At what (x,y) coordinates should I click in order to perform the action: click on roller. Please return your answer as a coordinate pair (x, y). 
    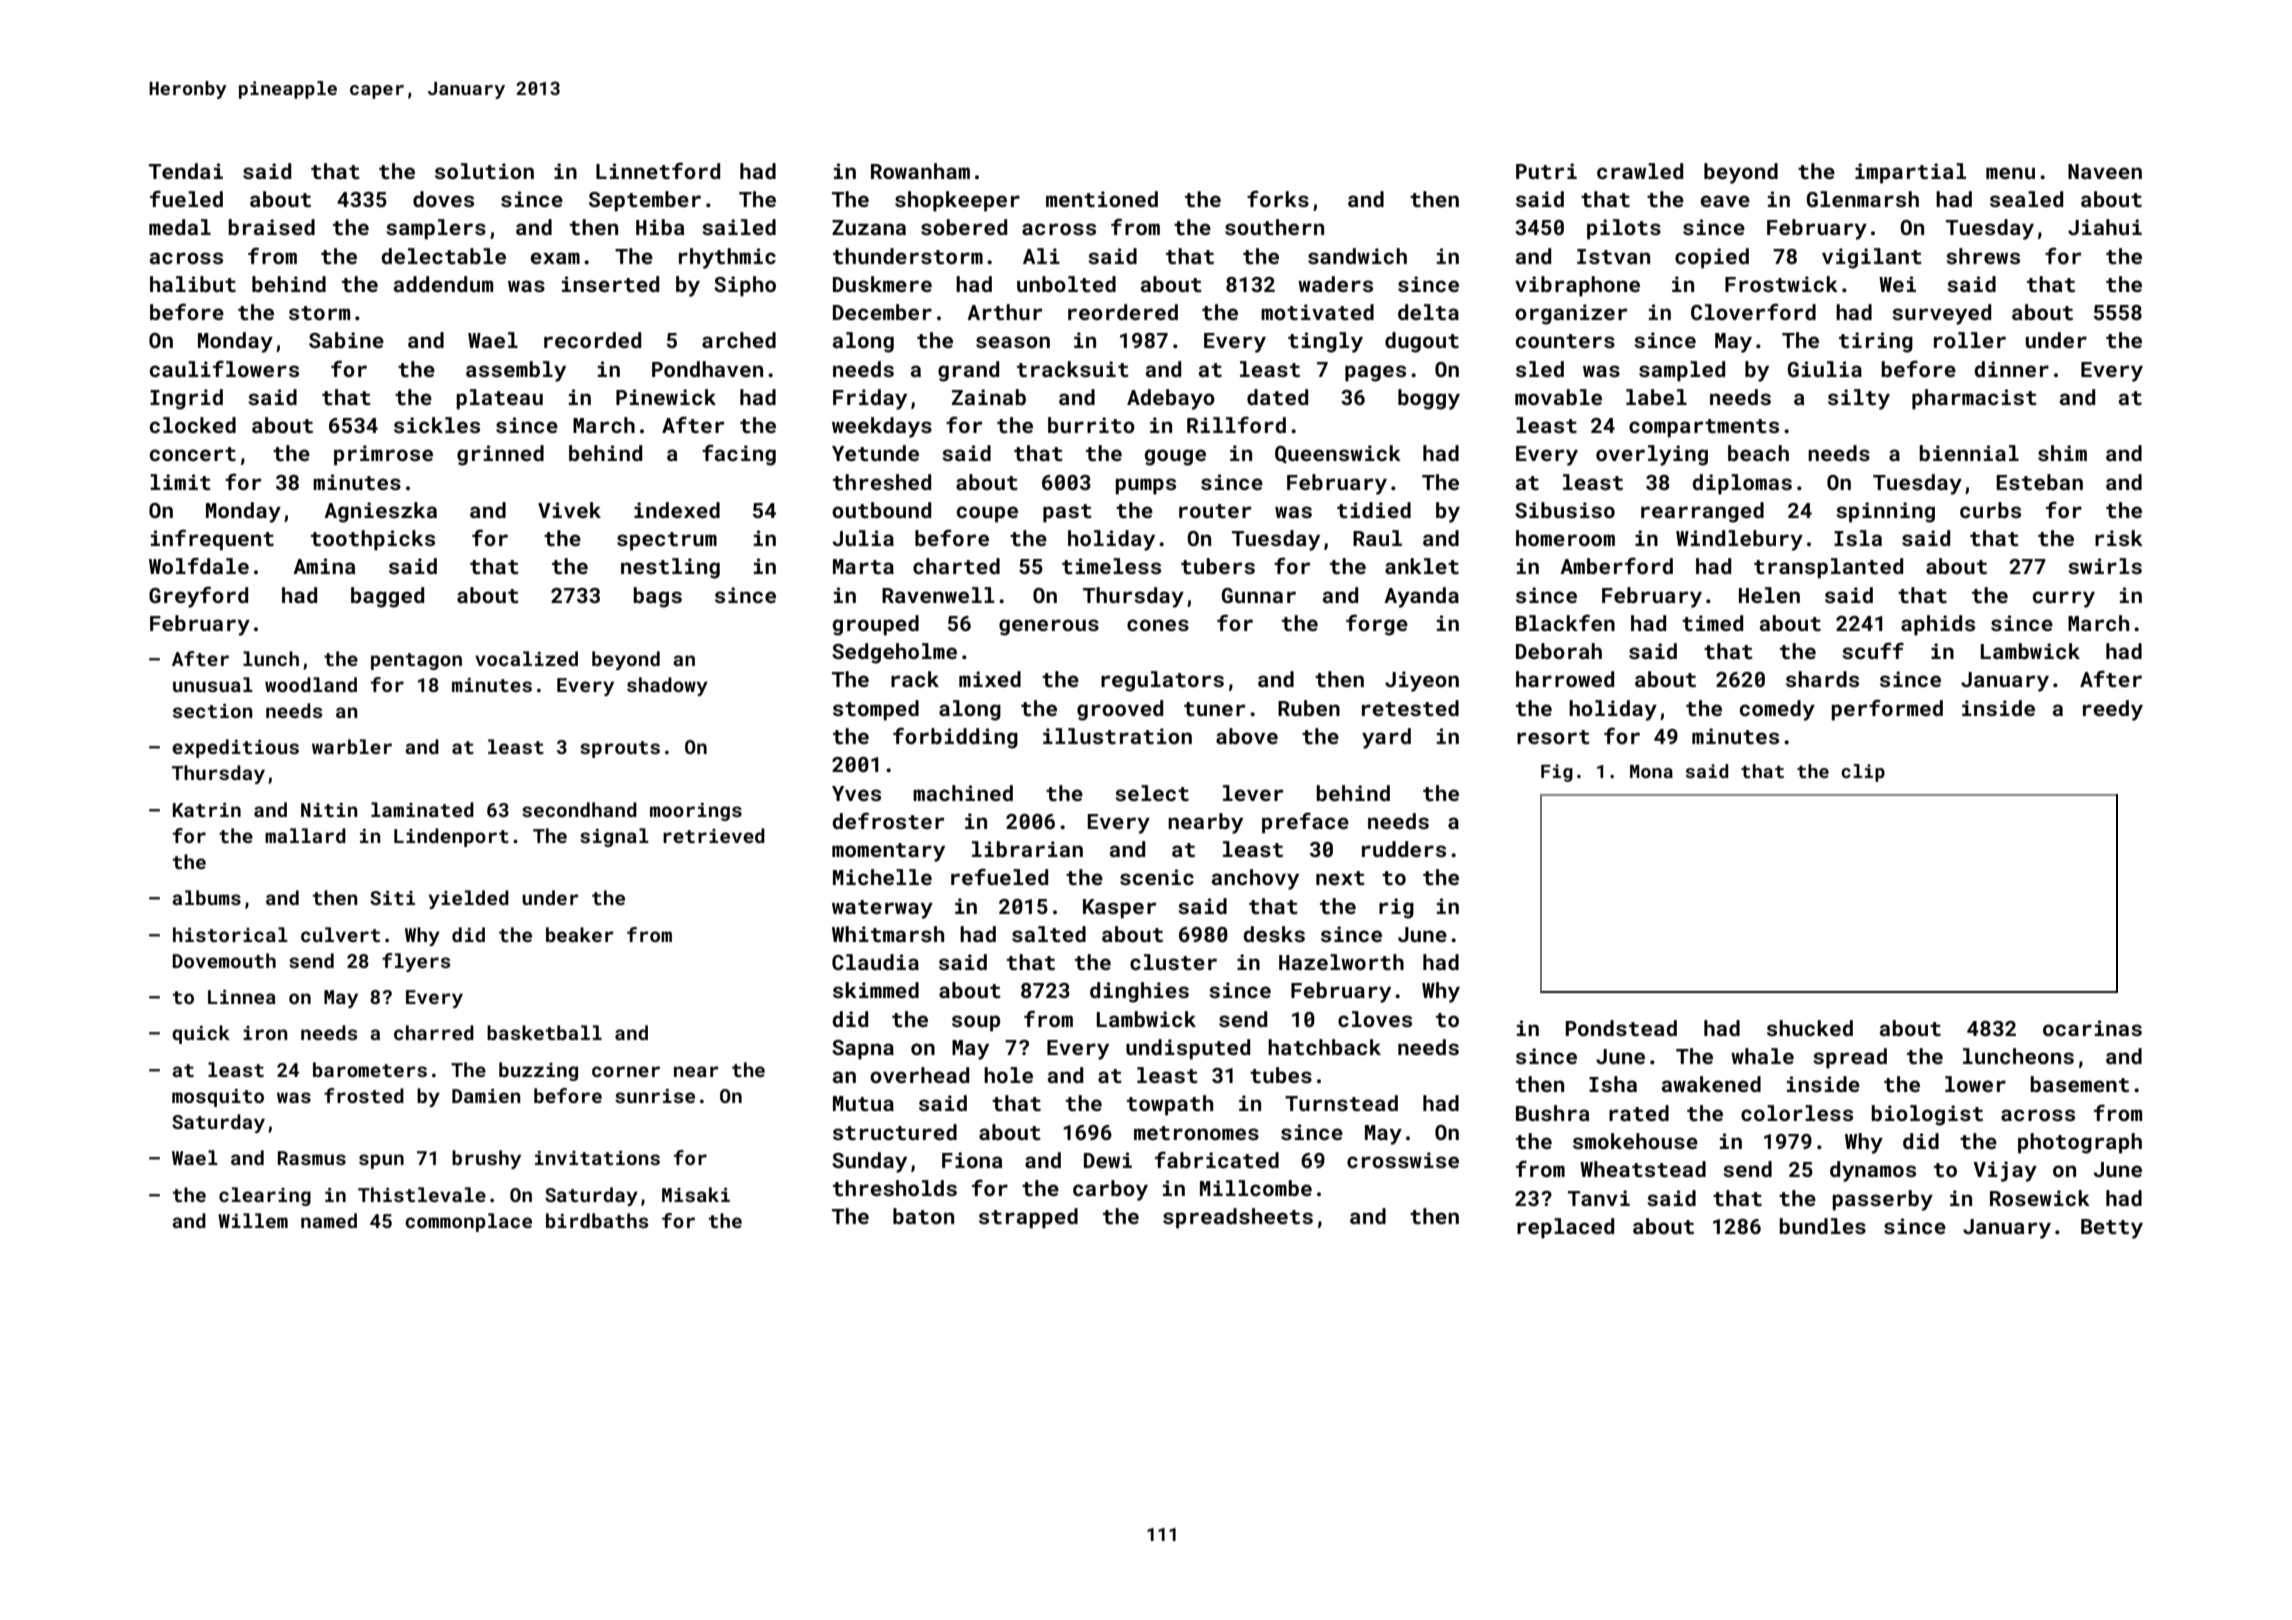
    Looking at the image, I should click on (1970, 340).
